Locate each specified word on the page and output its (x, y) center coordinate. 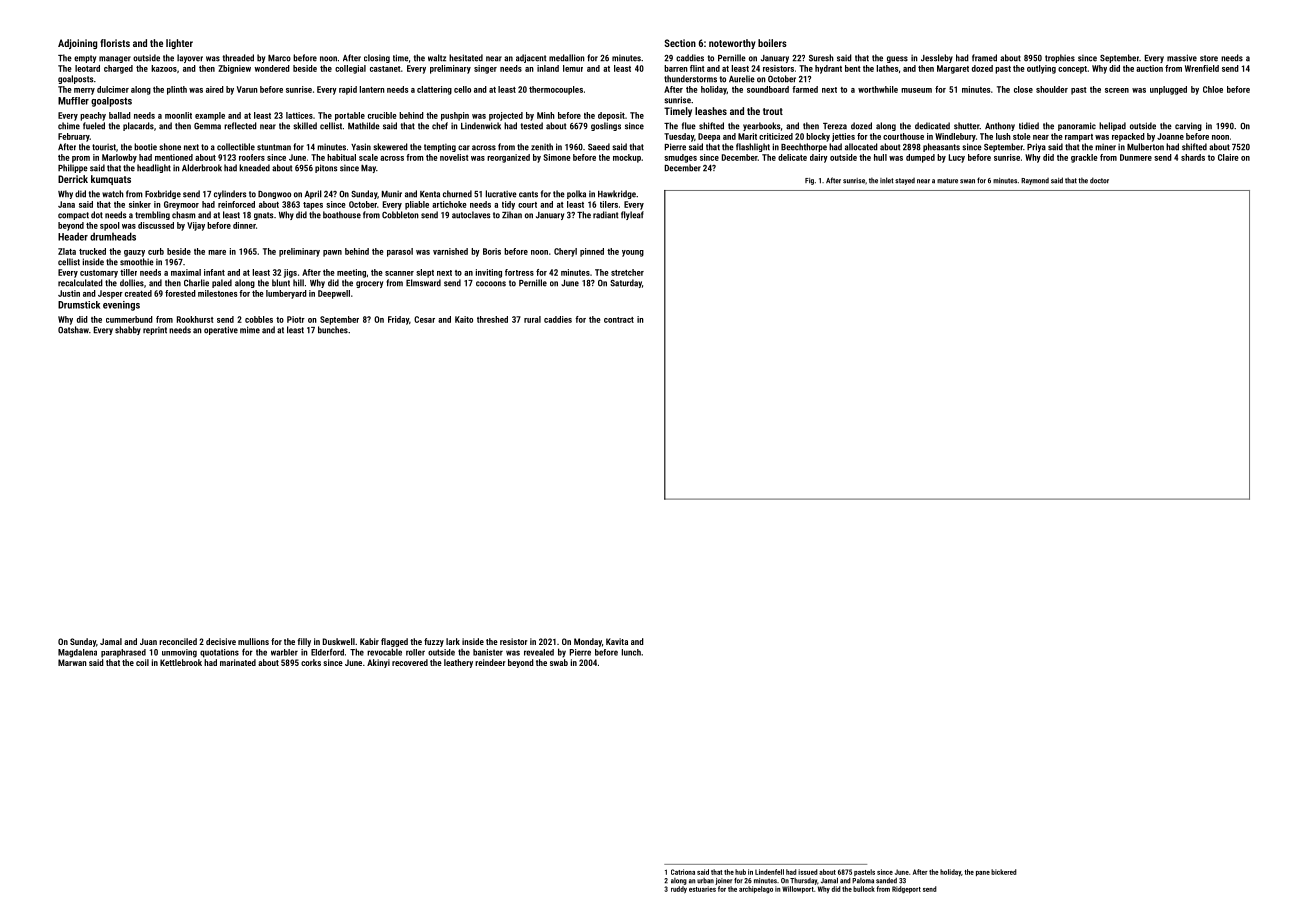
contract (619, 320)
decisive (221, 641)
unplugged (1168, 90)
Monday (588, 642)
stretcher (627, 272)
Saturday (626, 283)
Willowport (798, 889)
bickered (1004, 872)
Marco (279, 58)
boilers (772, 43)
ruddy (679, 889)
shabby (128, 330)
